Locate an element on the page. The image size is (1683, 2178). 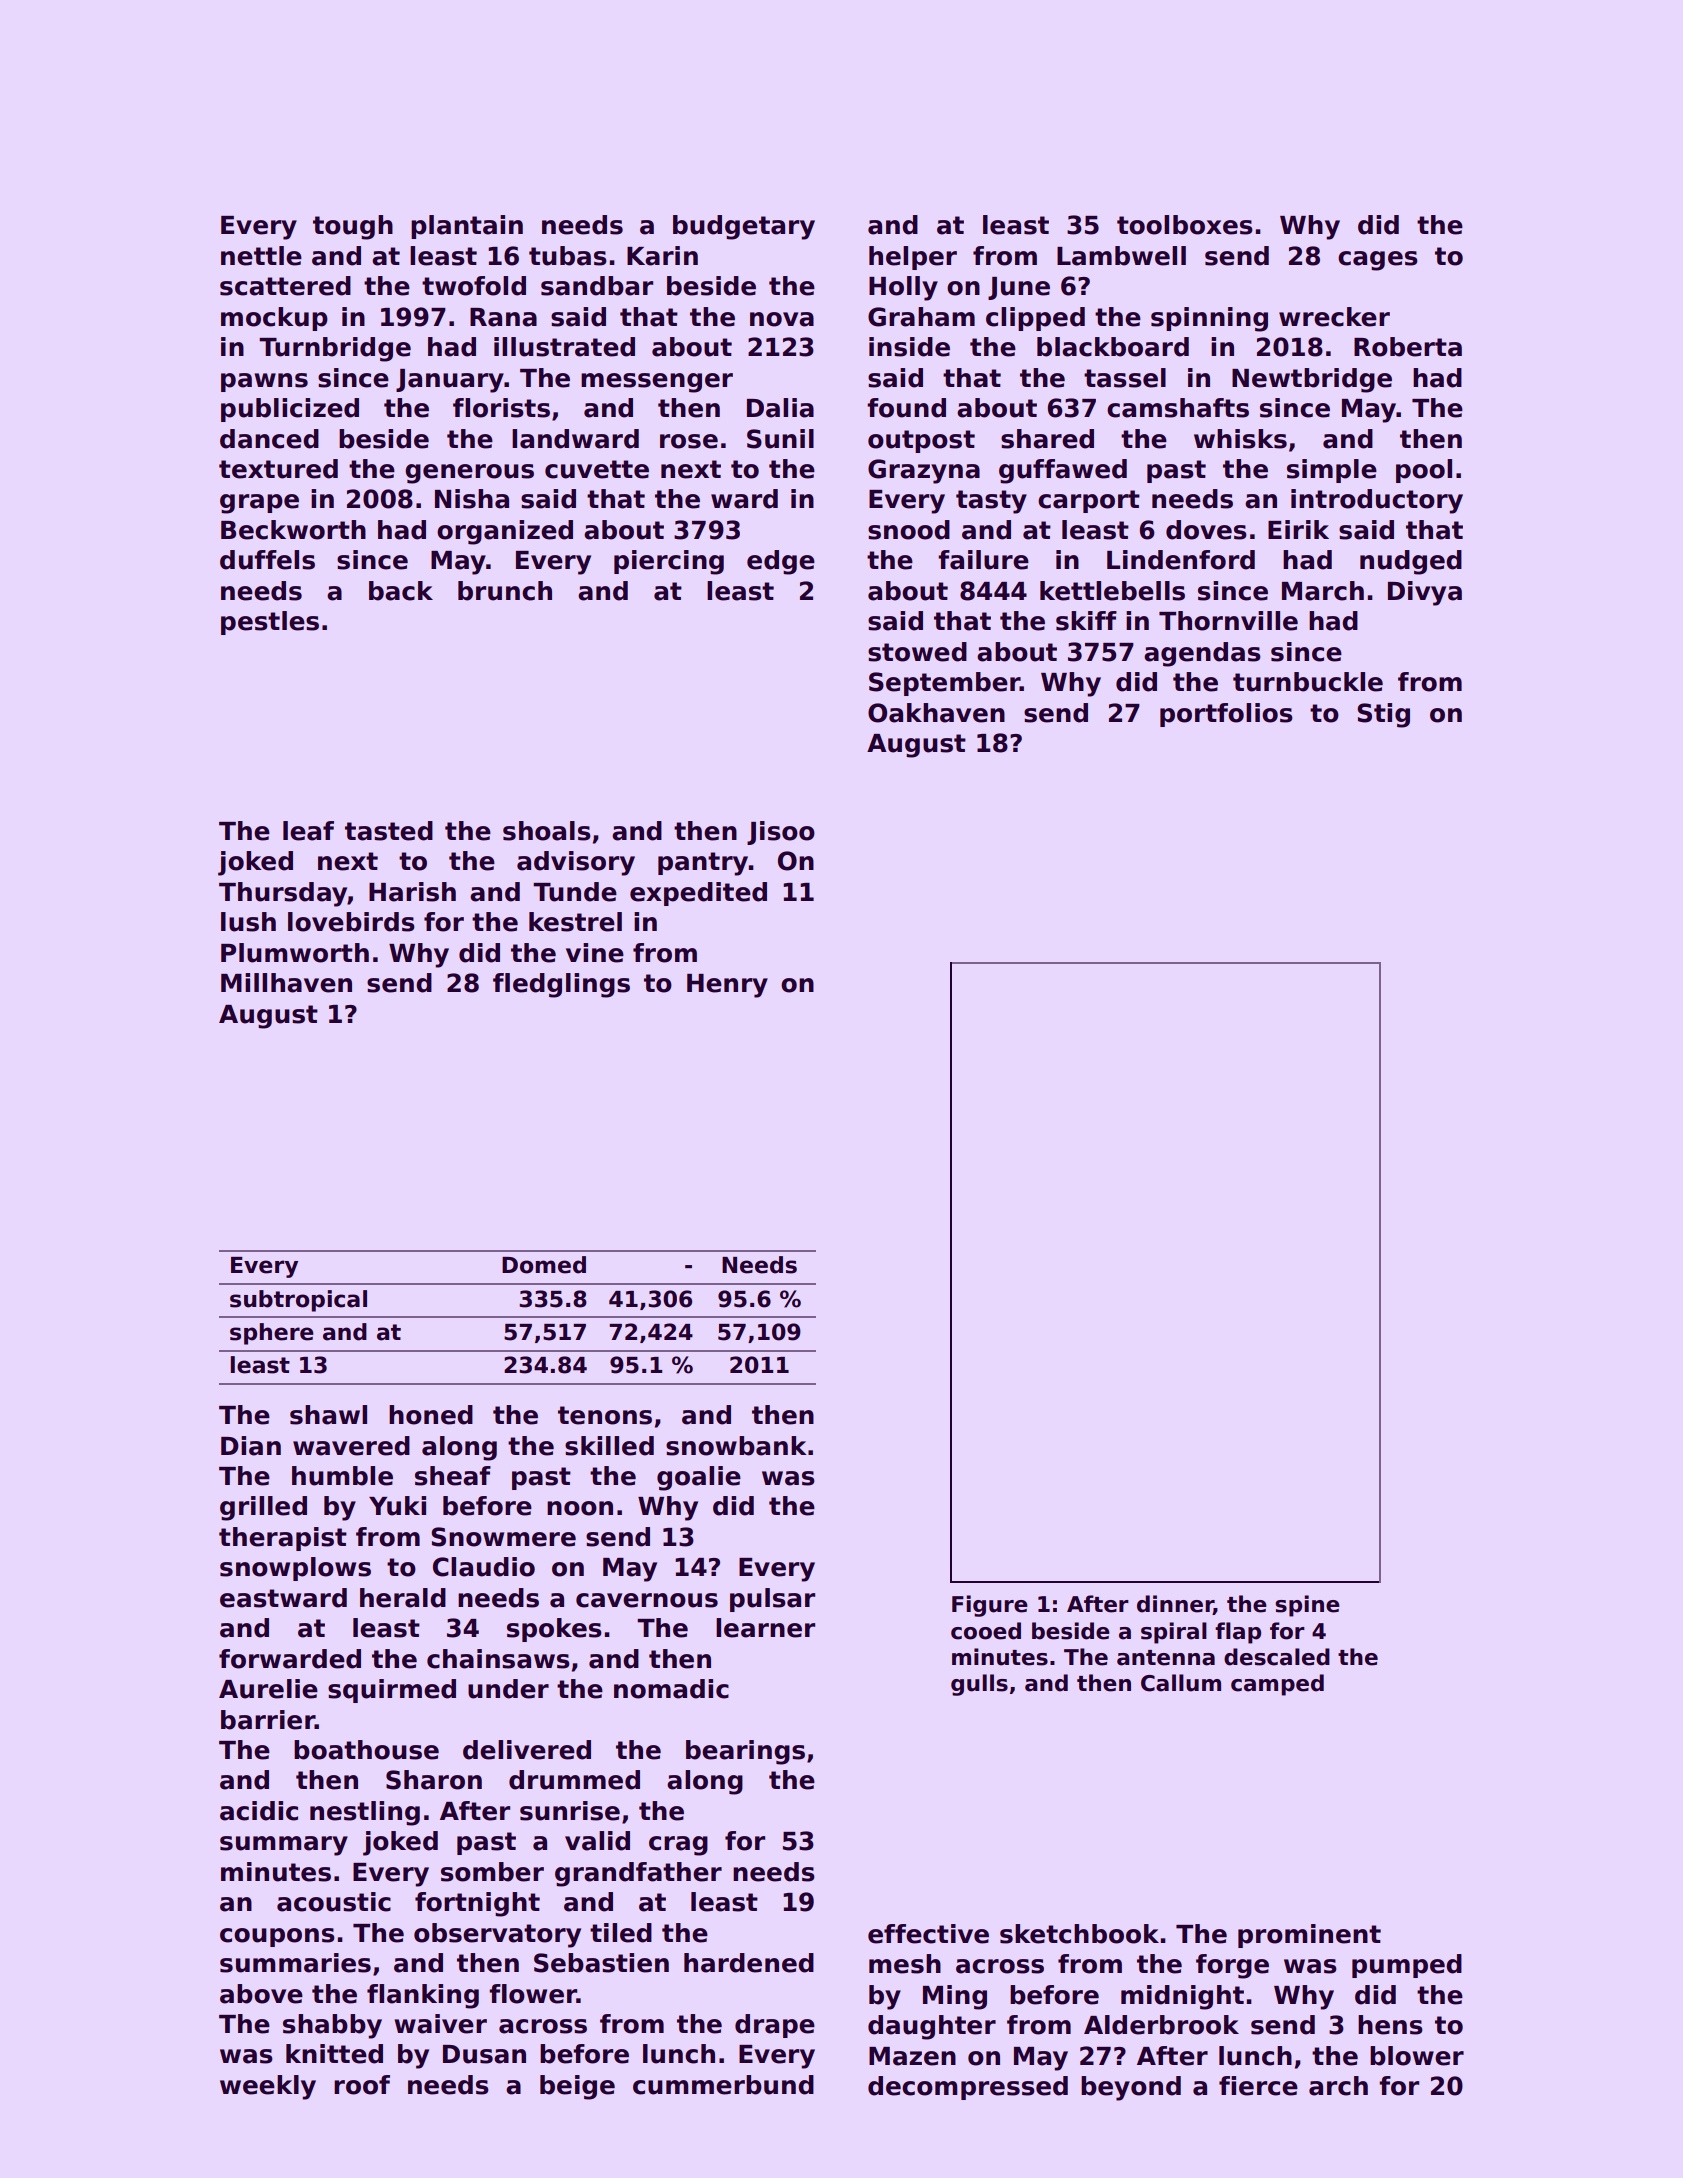
Figure is located at coordinates (990, 1606).
